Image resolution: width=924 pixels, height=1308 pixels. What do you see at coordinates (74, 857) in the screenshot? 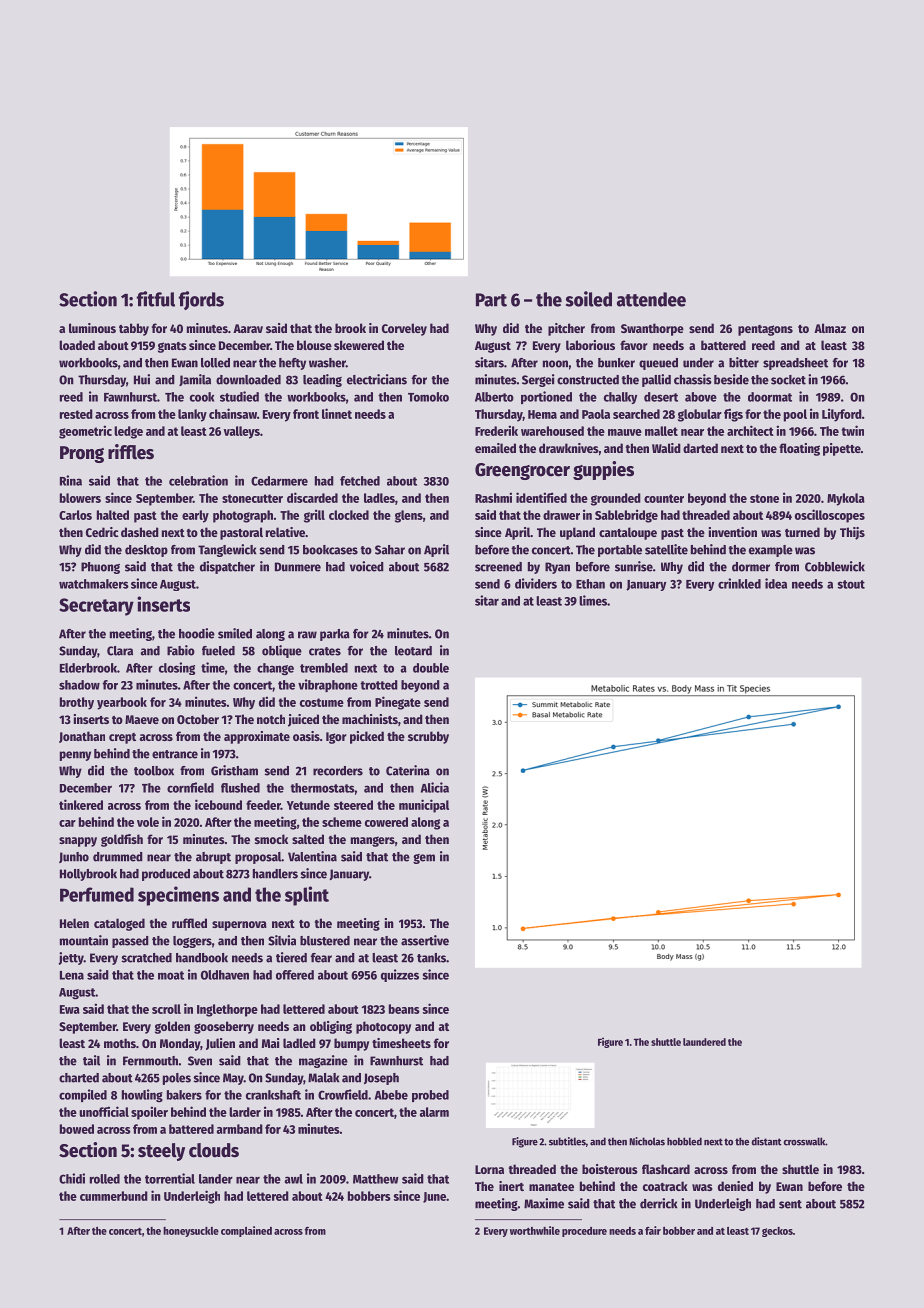
I see `Junho` at bounding box center [74, 857].
